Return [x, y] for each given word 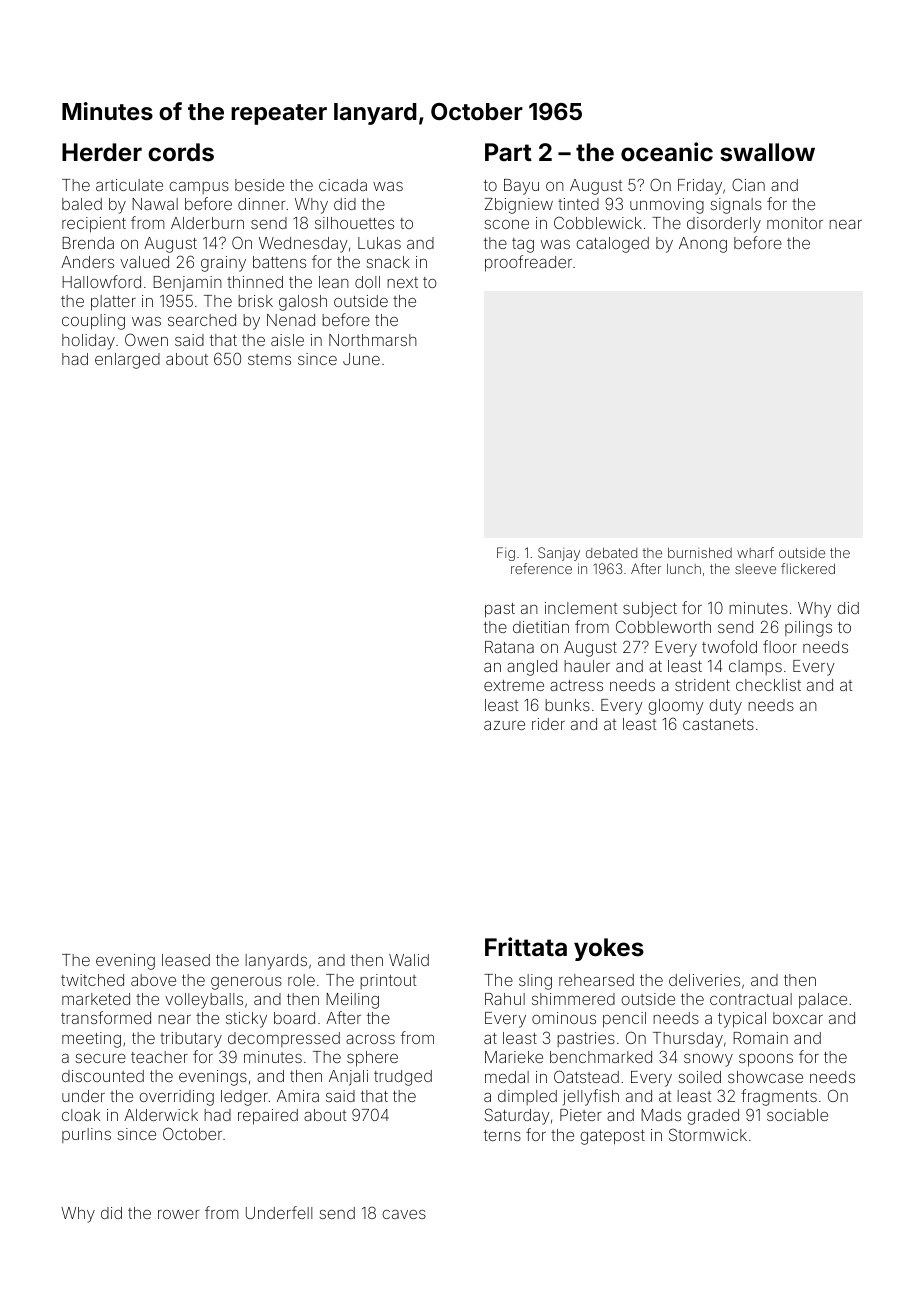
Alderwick [161, 1115]
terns [502, 1135]
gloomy [676, 707]
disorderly [724, 225]
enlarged [127, 361]
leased [186, 960]
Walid [409, 960]
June [361, 359]
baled [82, 204]
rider [548, 724]
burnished [700, 552]
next [402, 282]
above [153, 980]
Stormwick [708, 1134]
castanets [718, 724]
